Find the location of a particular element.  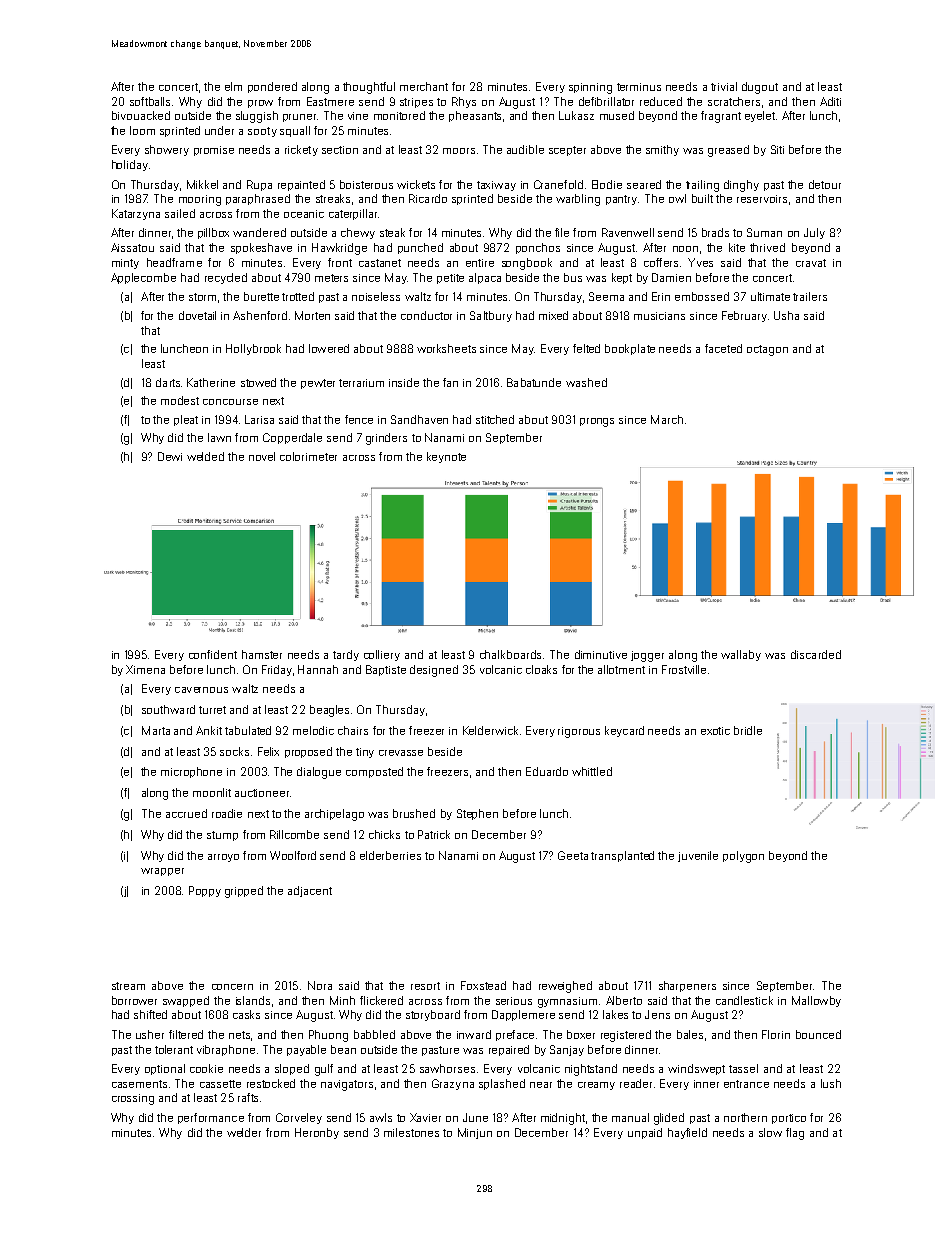

Saltbury is located at coordinates (491, 316).
